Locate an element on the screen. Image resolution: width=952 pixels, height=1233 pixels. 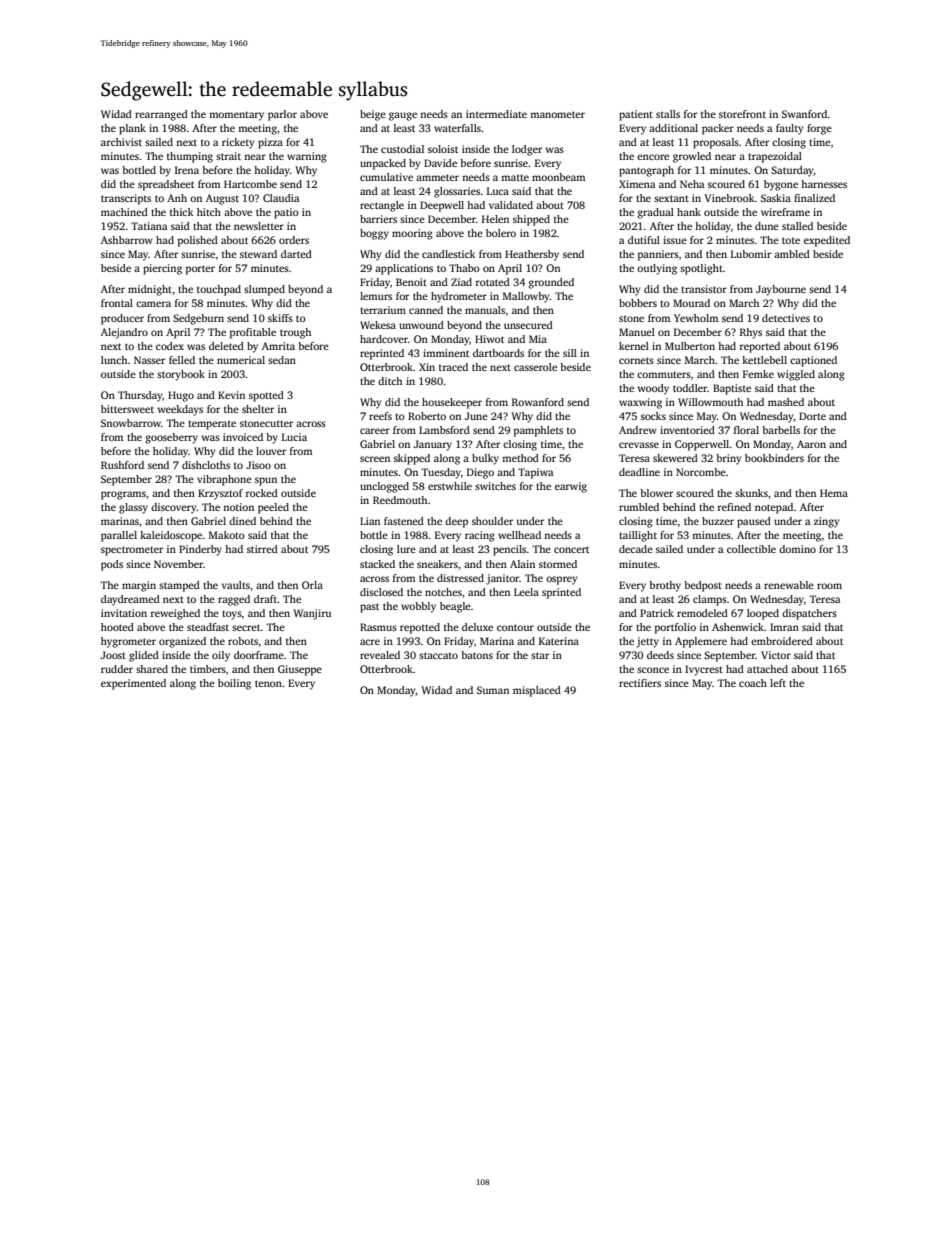
sill is located at coordinates (570, 353).
